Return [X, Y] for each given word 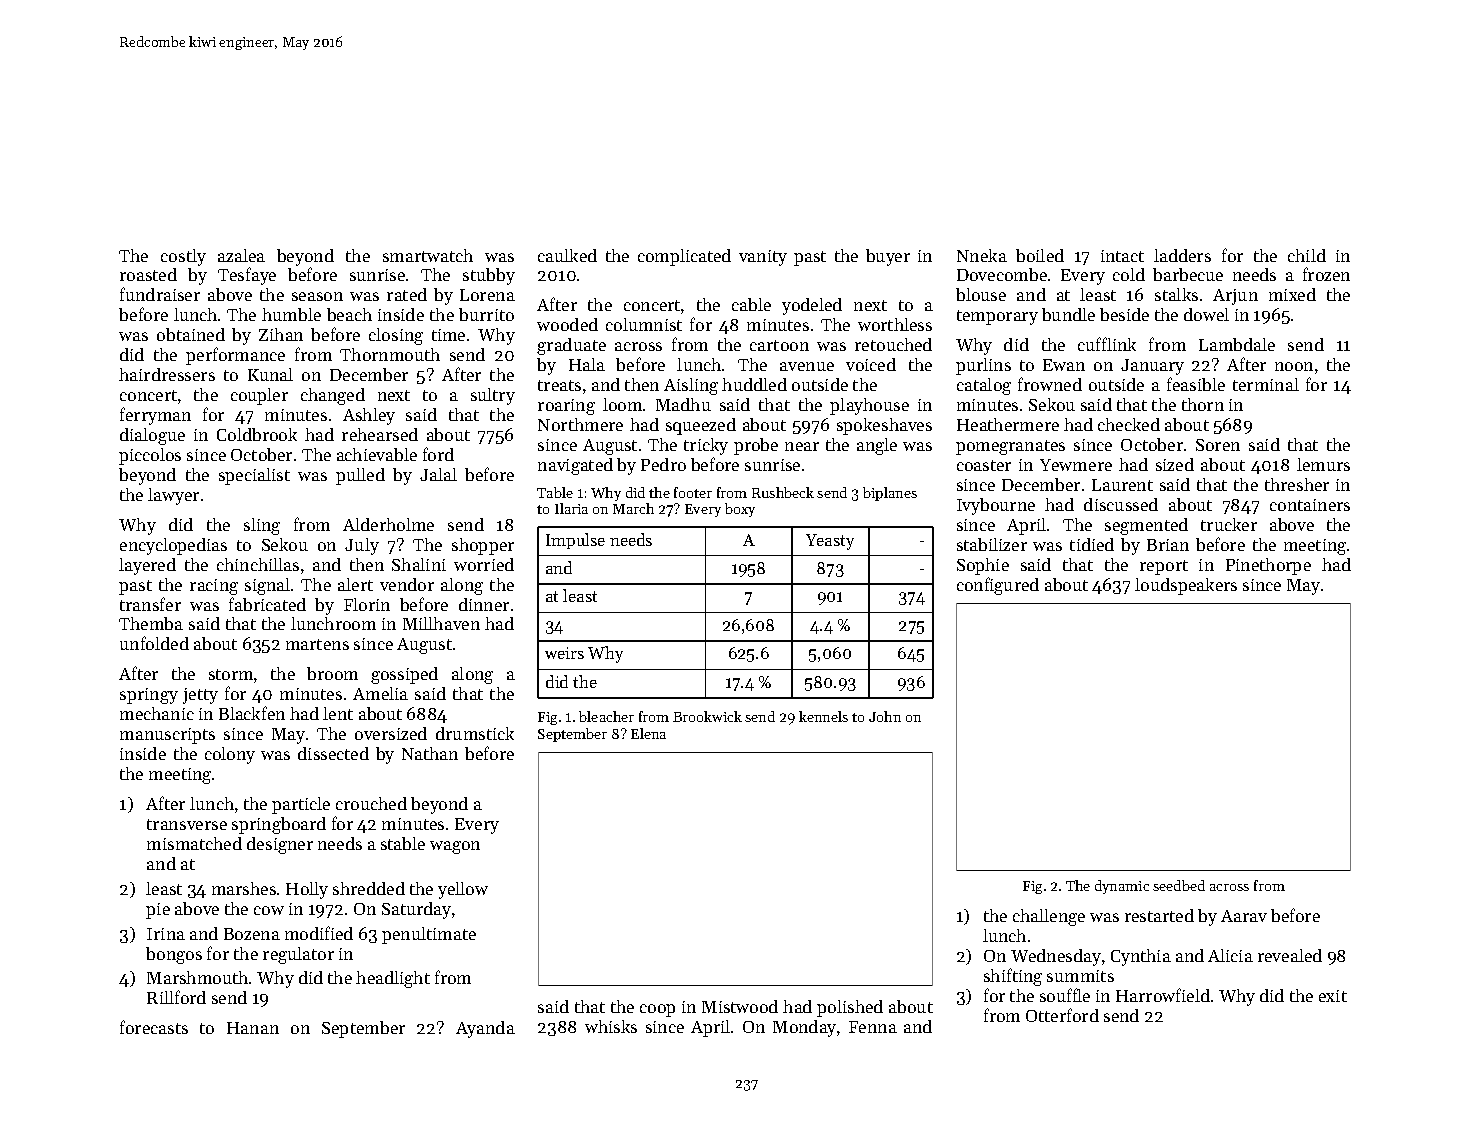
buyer [888, 257]
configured [998, 586]
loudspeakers [1186, 586]
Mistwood [740, 1006]
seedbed [1179, 885]
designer [280, 845]
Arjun [1235, 297]
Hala [587, 364]
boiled [1040, 255]
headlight [393, 979]
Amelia [380, 693]
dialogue [152, 436]
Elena [648, 733]
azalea [241, 255]
